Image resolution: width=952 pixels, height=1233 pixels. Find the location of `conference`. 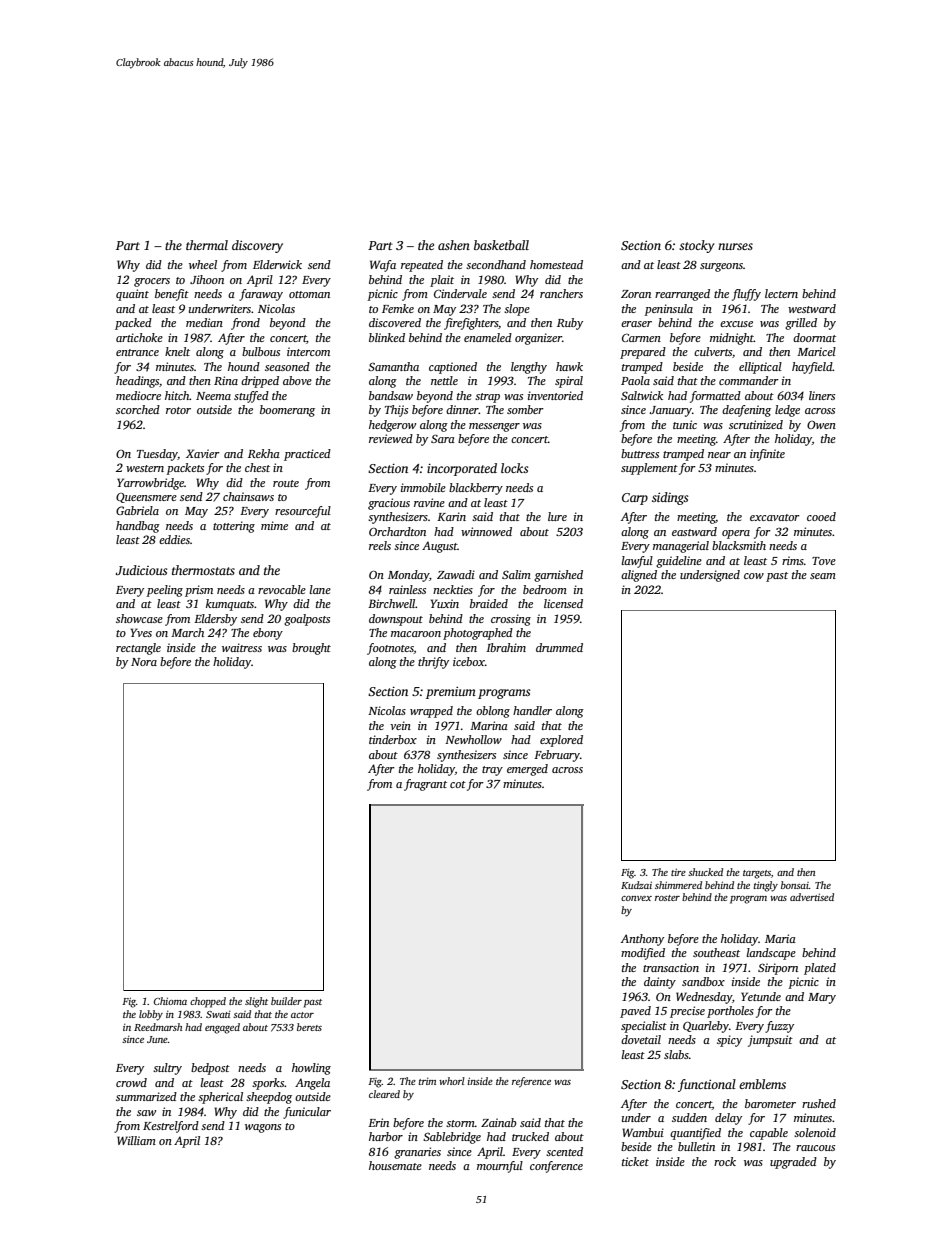

conference is located at coordinates (556, 1167).
